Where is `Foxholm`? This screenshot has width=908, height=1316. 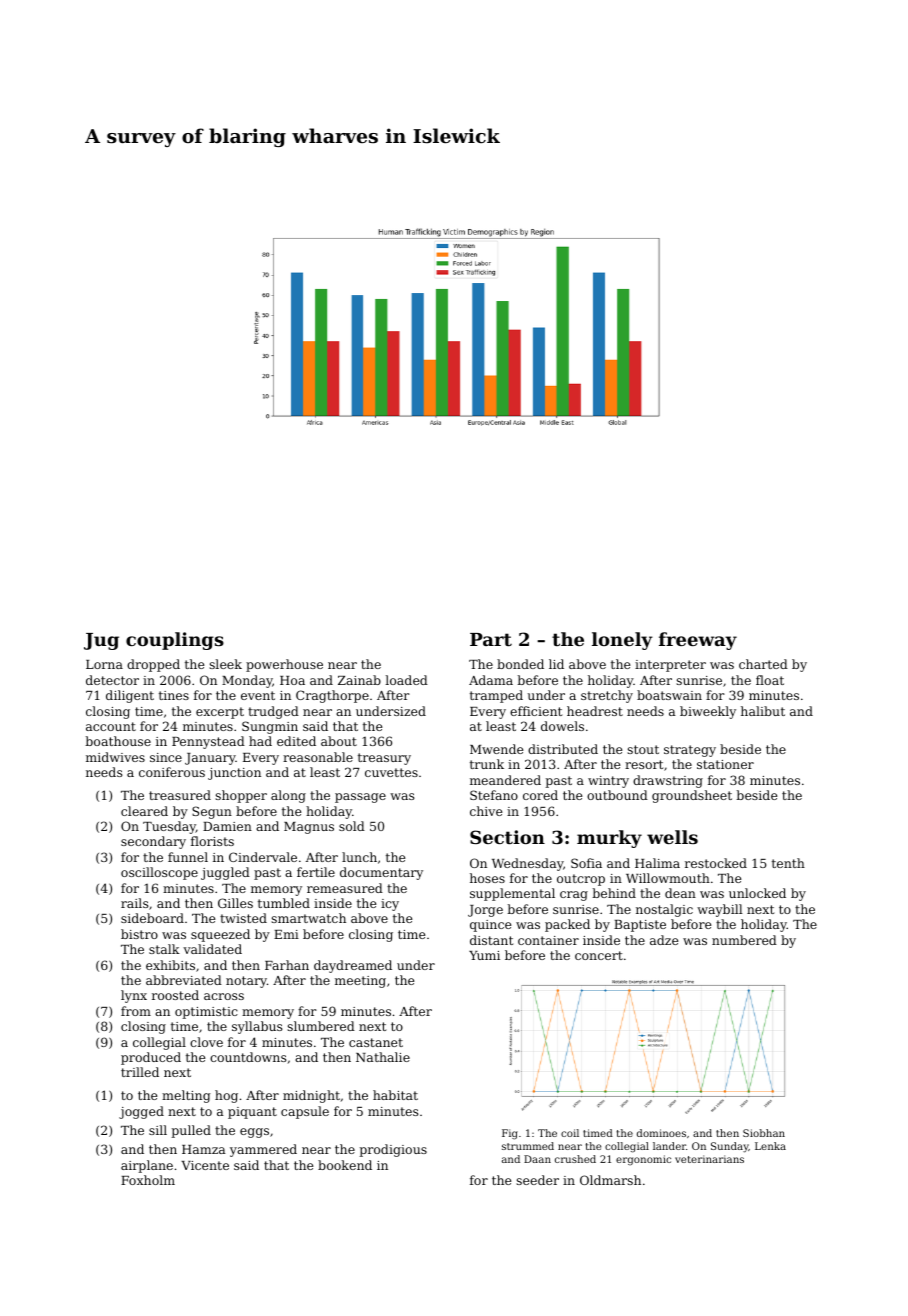
Foxholm is located at coordinates (148, 1180).
